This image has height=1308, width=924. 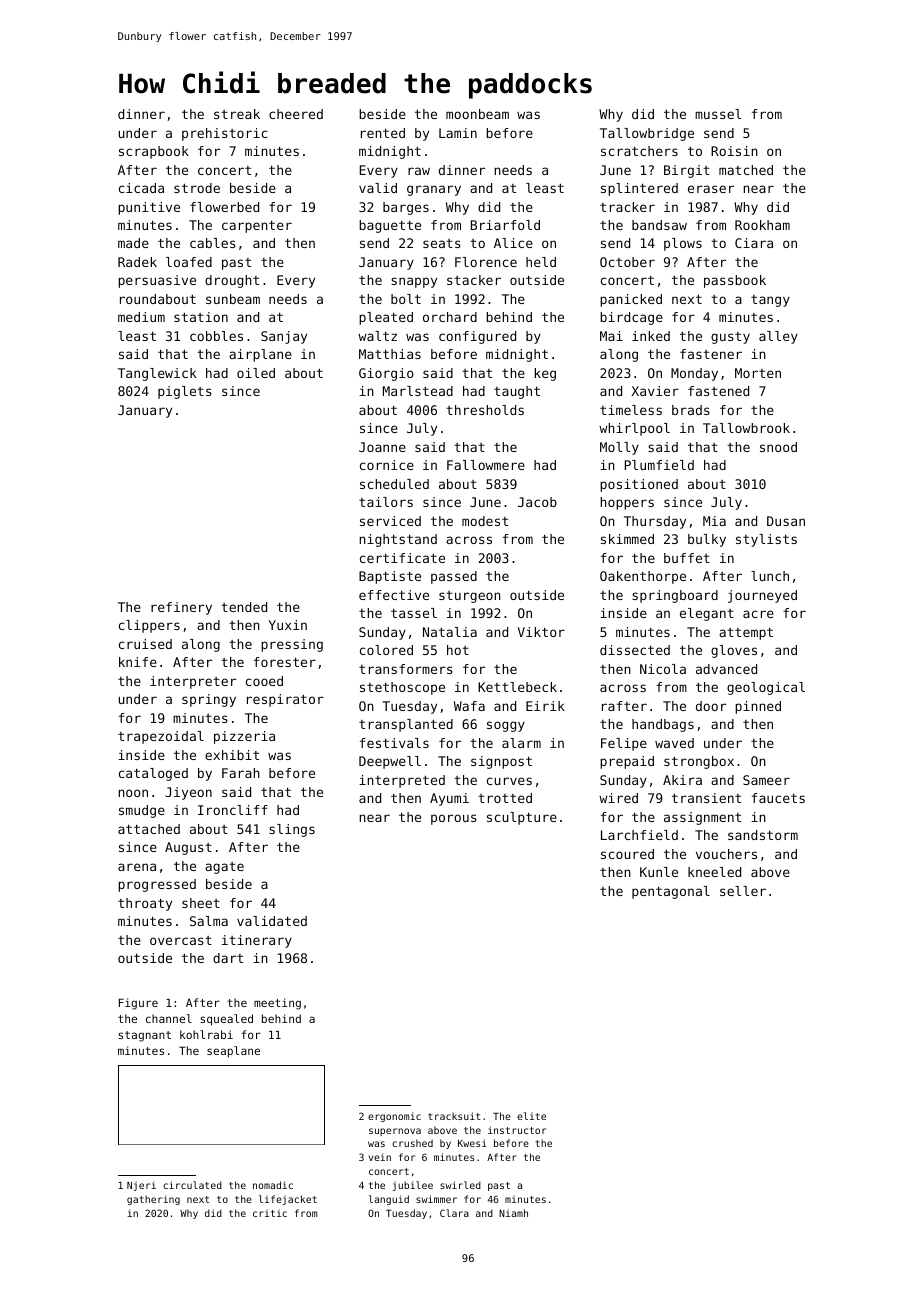 What do you see at coordinates (671, 892) in the image?
I see `pentagonal` at bounding box center [671, 892].
